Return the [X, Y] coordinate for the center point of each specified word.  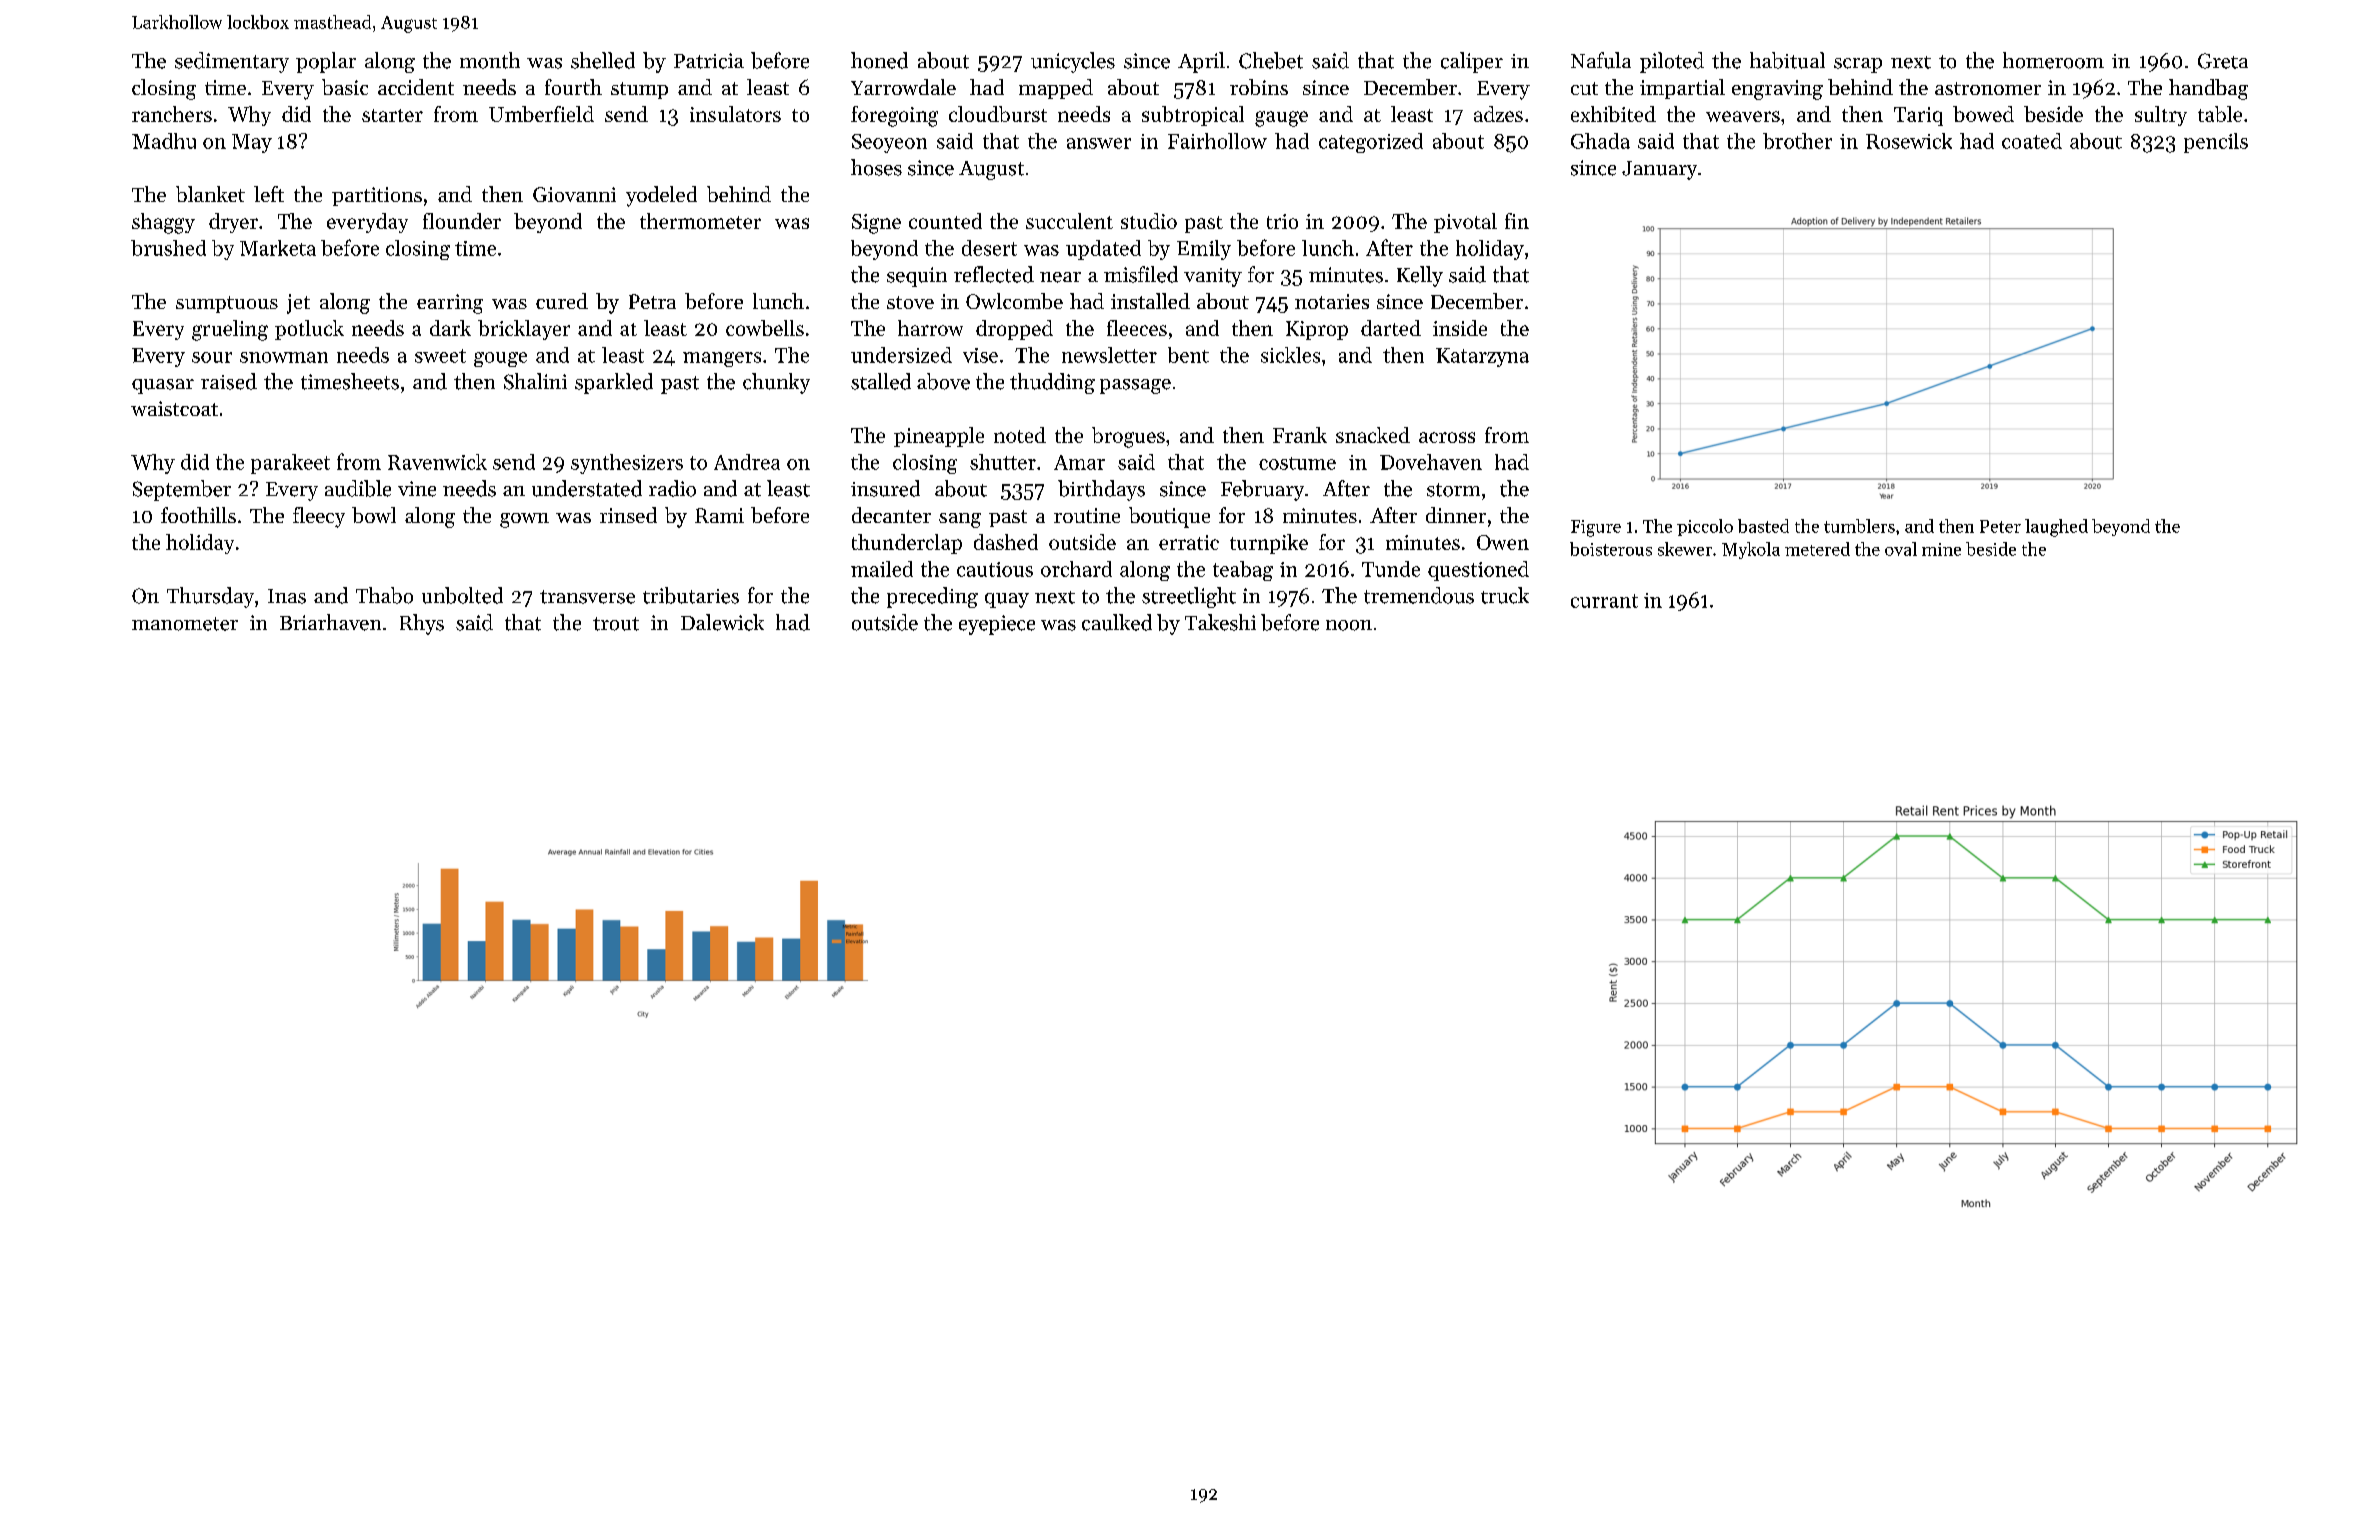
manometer [185, 624]
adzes [1498, 114]
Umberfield [541, 114]
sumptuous [227, 304]
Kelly [1420, 276]
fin [1517, 221]
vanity [1213, 277]
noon [1349, 625]
